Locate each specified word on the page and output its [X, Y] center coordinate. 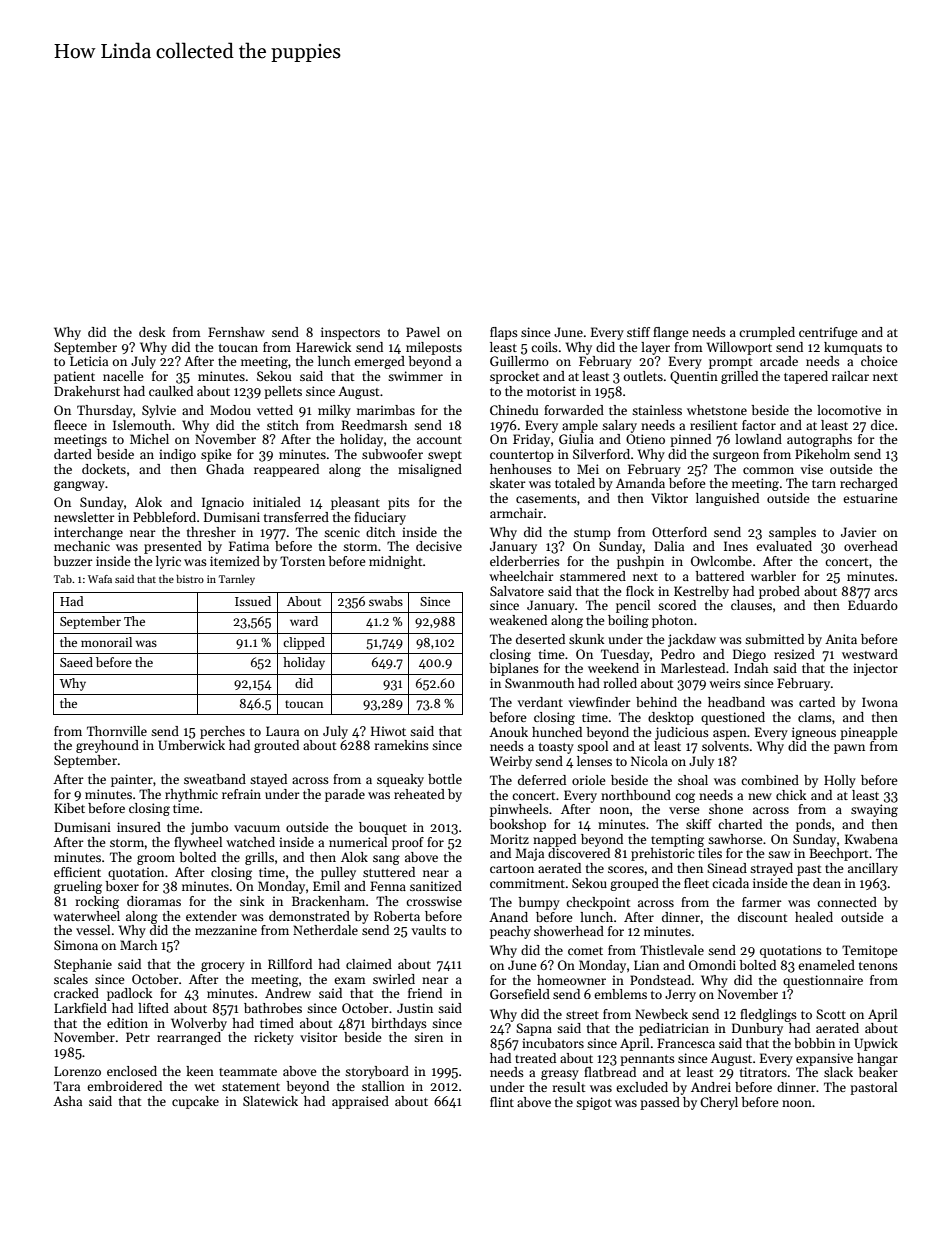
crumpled [767, 333]
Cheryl [719, 1103]
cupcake [195, 1102]
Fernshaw [236, 332]
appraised [360, 1102]
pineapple [869, 733]
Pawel [423, 332]
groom [156, 860]
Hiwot [388, 731]
